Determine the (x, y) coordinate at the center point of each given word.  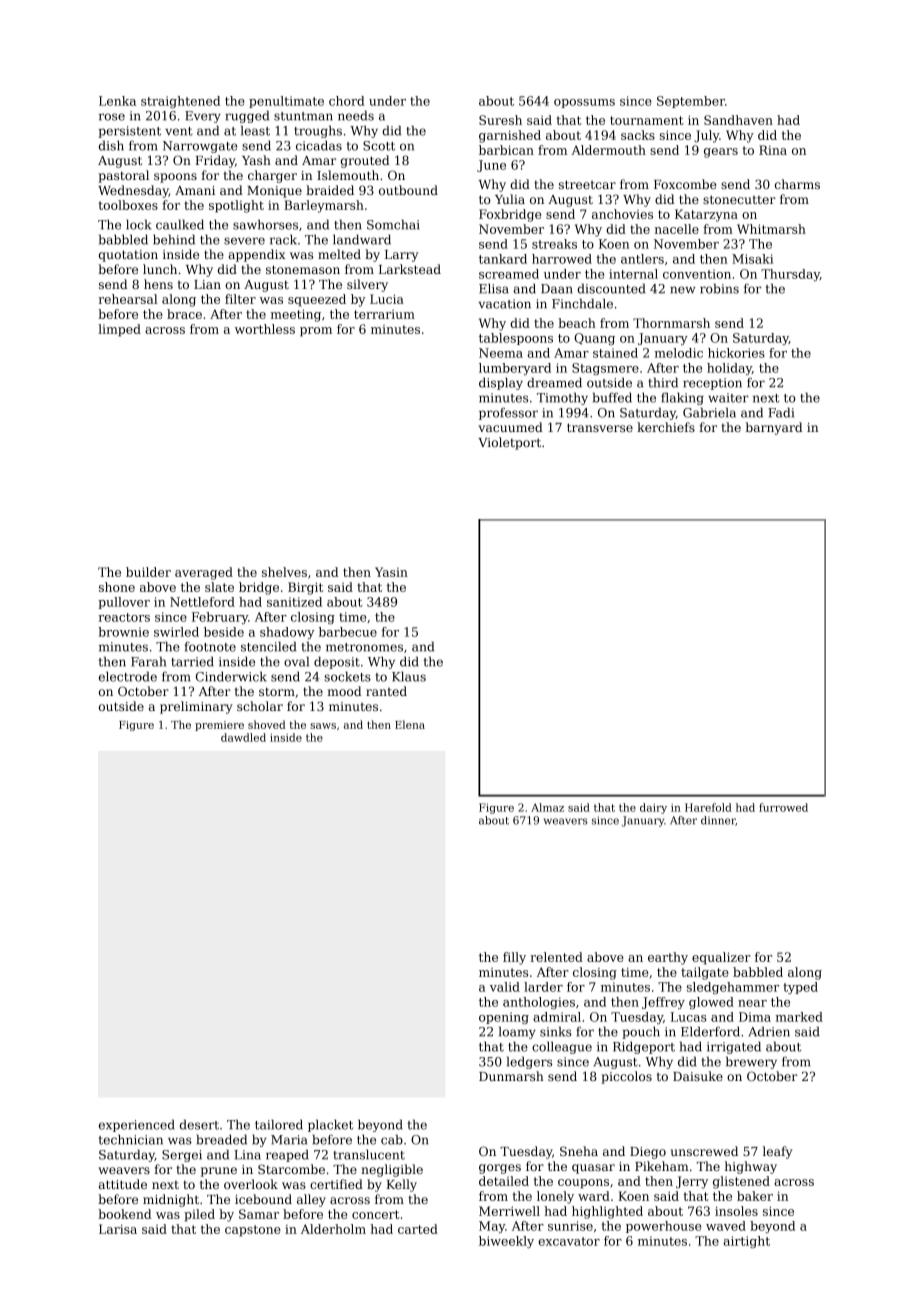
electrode (128, 676)
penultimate (286, 102)
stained (615, 353)
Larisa (118, 1229)
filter (240, 299)
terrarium (384, 314)
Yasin (391, 572)
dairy (653, 808)
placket (330, 1125)
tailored (279, 1124)
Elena (410, 724)
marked (799, 1017)
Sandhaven (738, 120)
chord (347, 101)
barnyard (774, 428)
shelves (284, 572)
